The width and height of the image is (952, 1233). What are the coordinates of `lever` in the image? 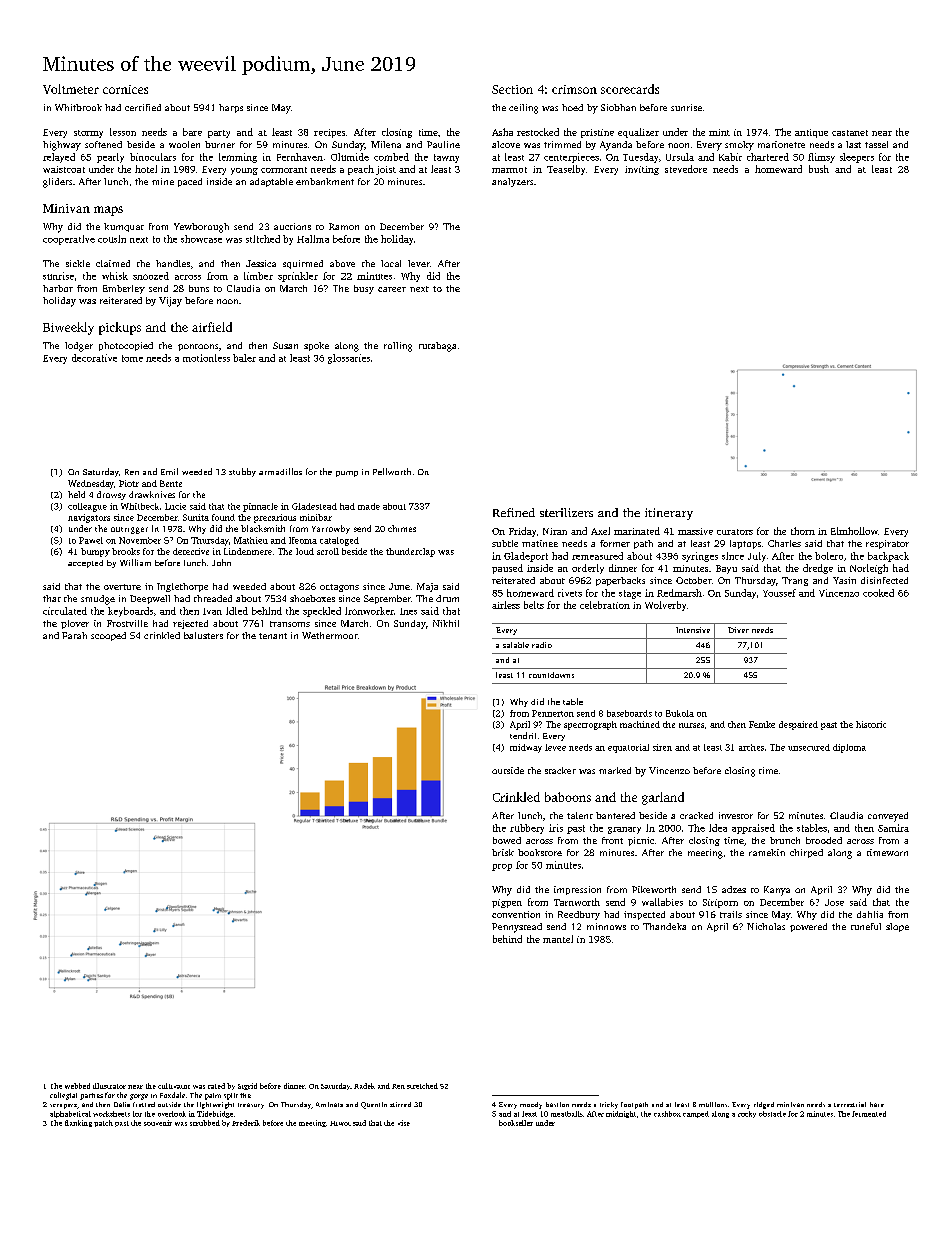 It's located at (419, 263).
